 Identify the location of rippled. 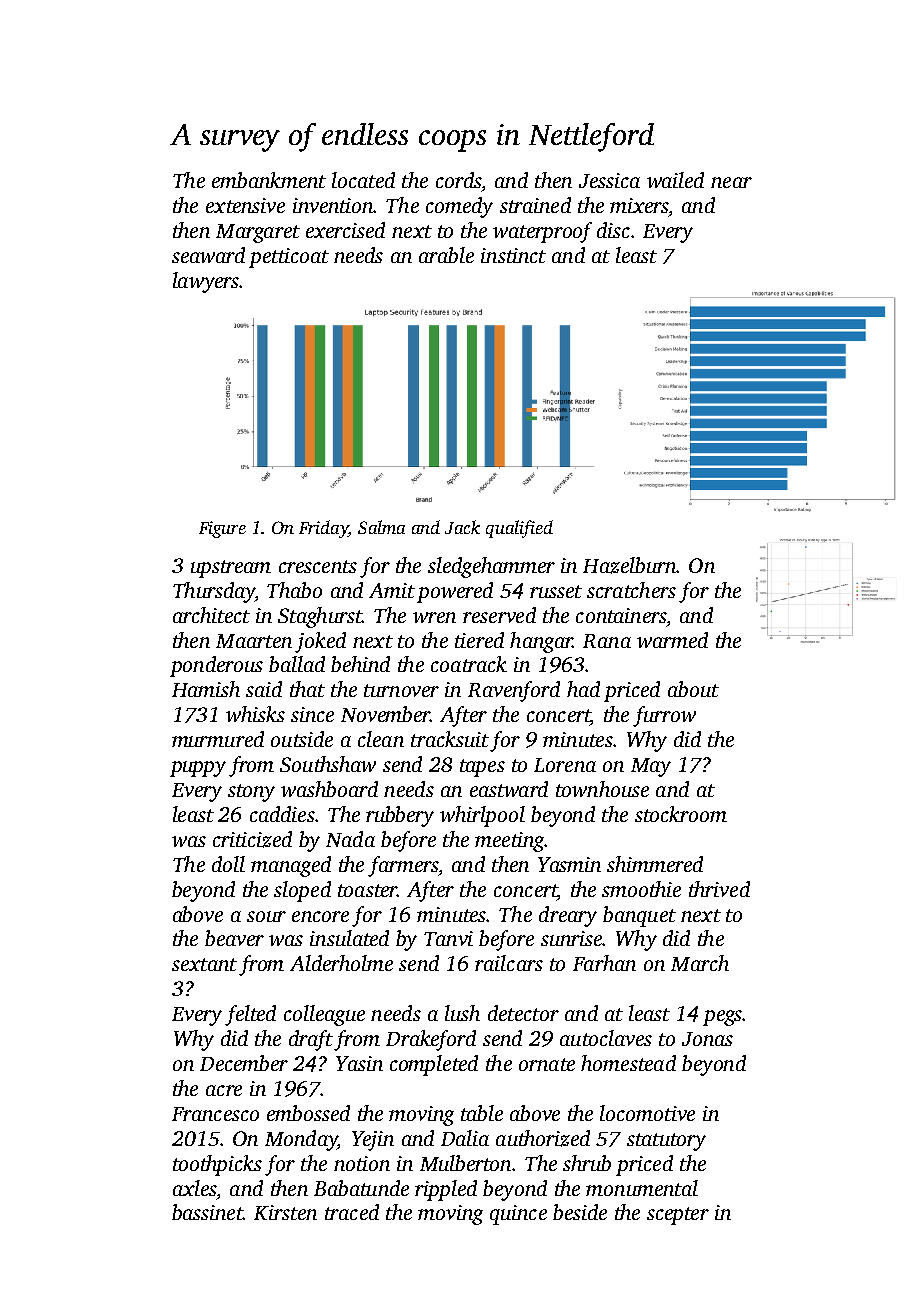
(446, 1190).
